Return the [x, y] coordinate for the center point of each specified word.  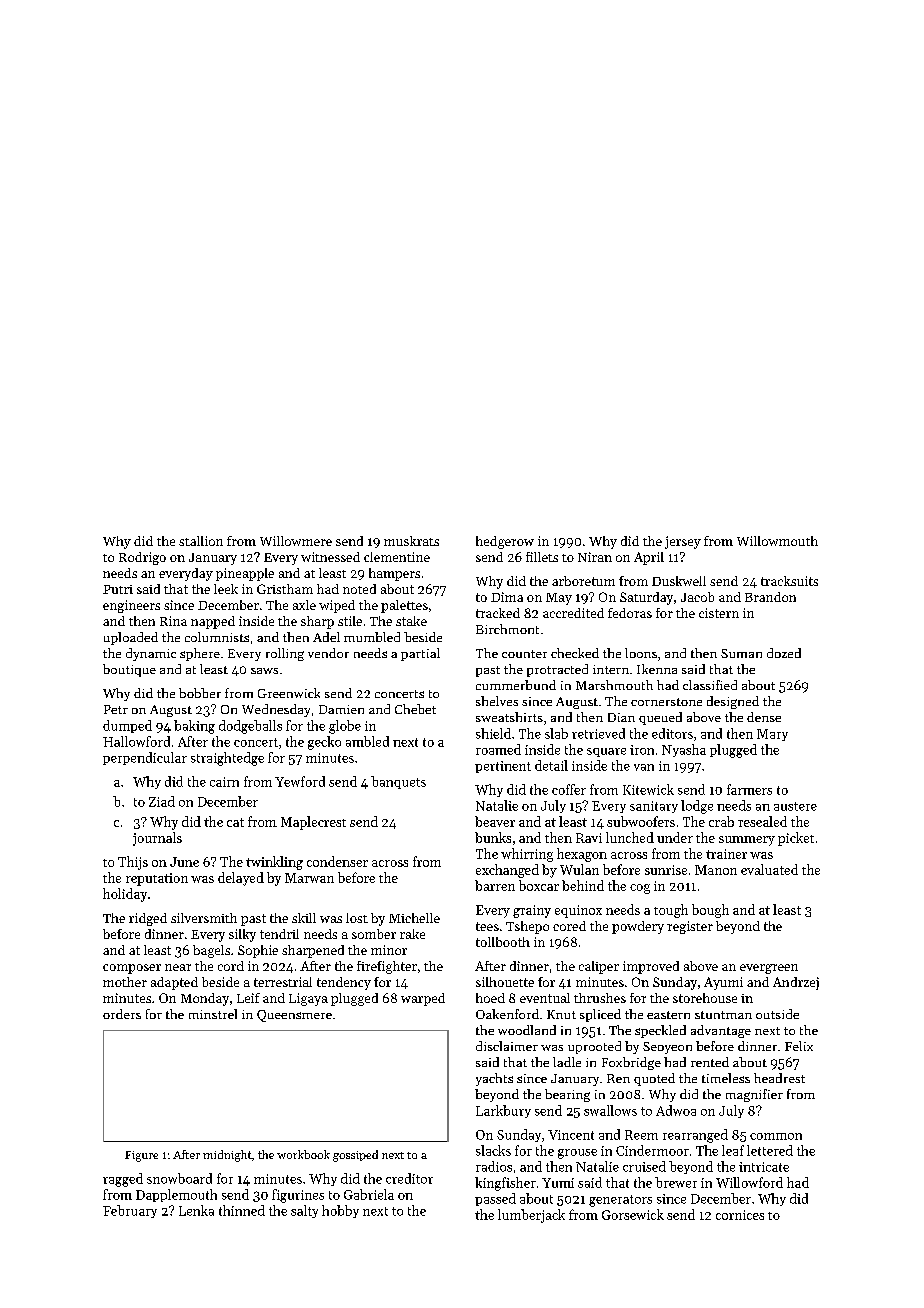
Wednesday [276, 710]
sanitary [654, 807]
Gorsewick [633, 1214]
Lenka [196, 1210]
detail [551, 765]
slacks [493, 1150]
